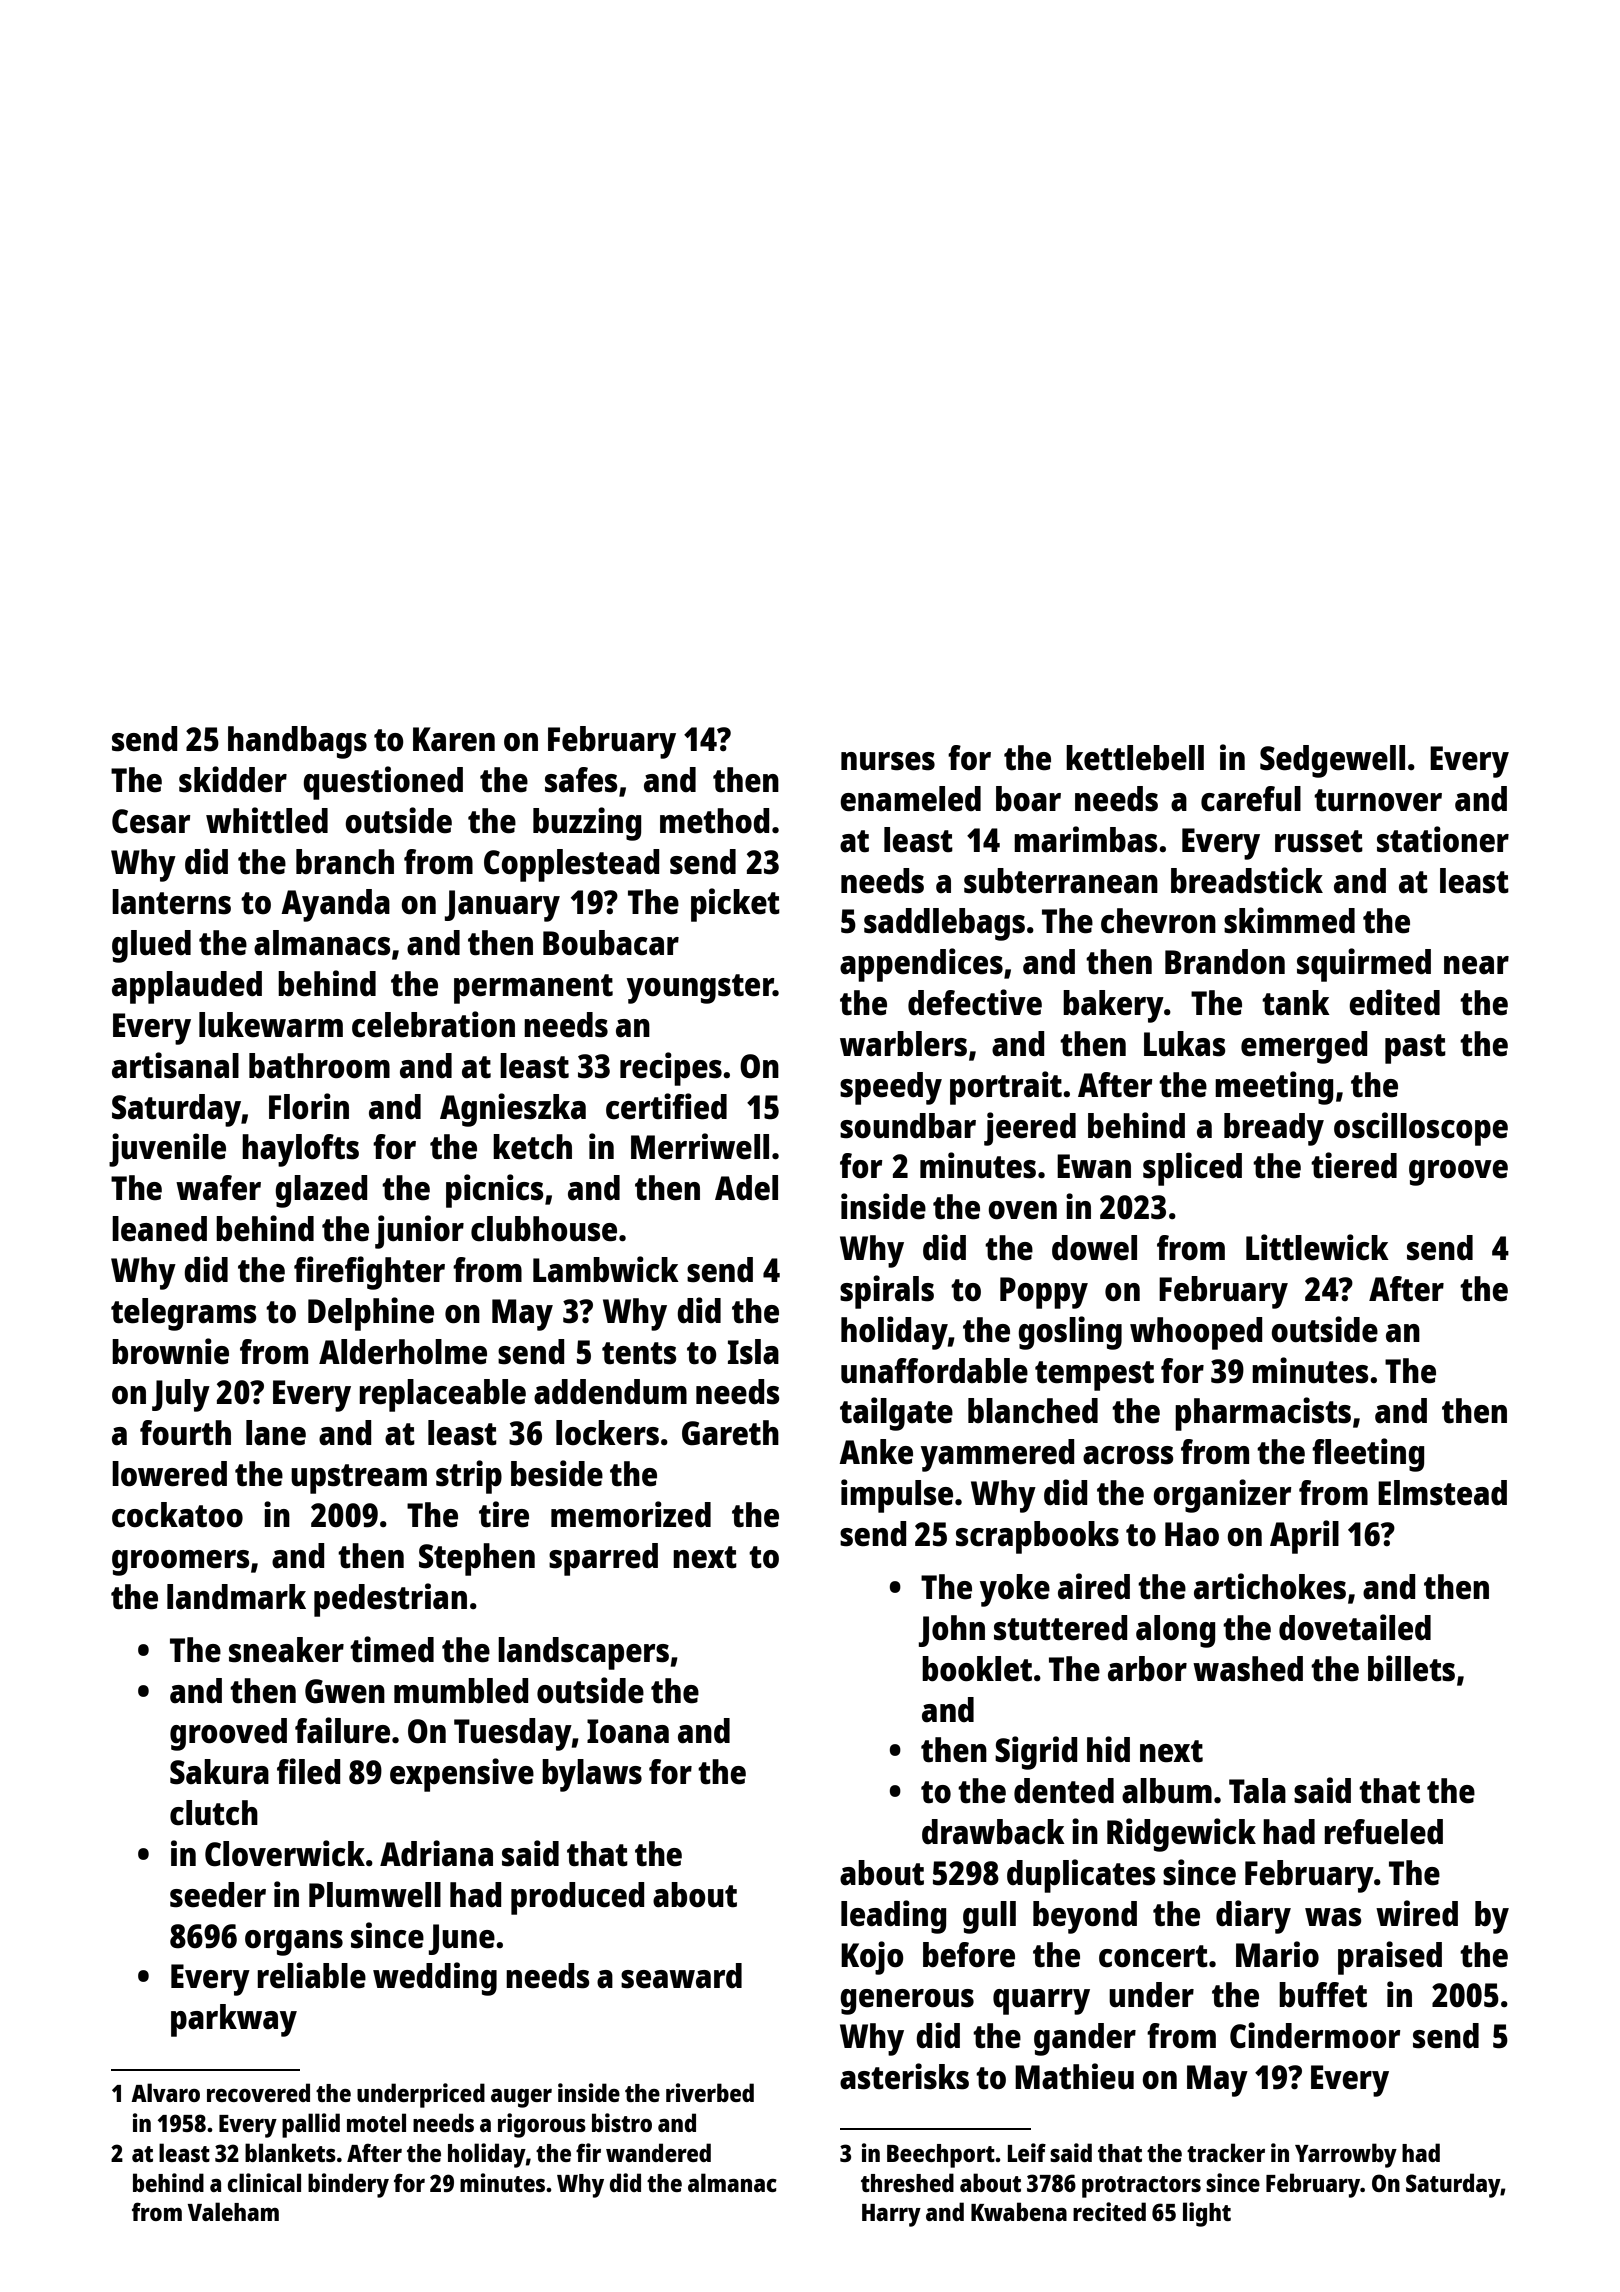  What do you see at coordinates (1207, 2214) in the image?
I see `light` at bounding box center [1207, 2214].
